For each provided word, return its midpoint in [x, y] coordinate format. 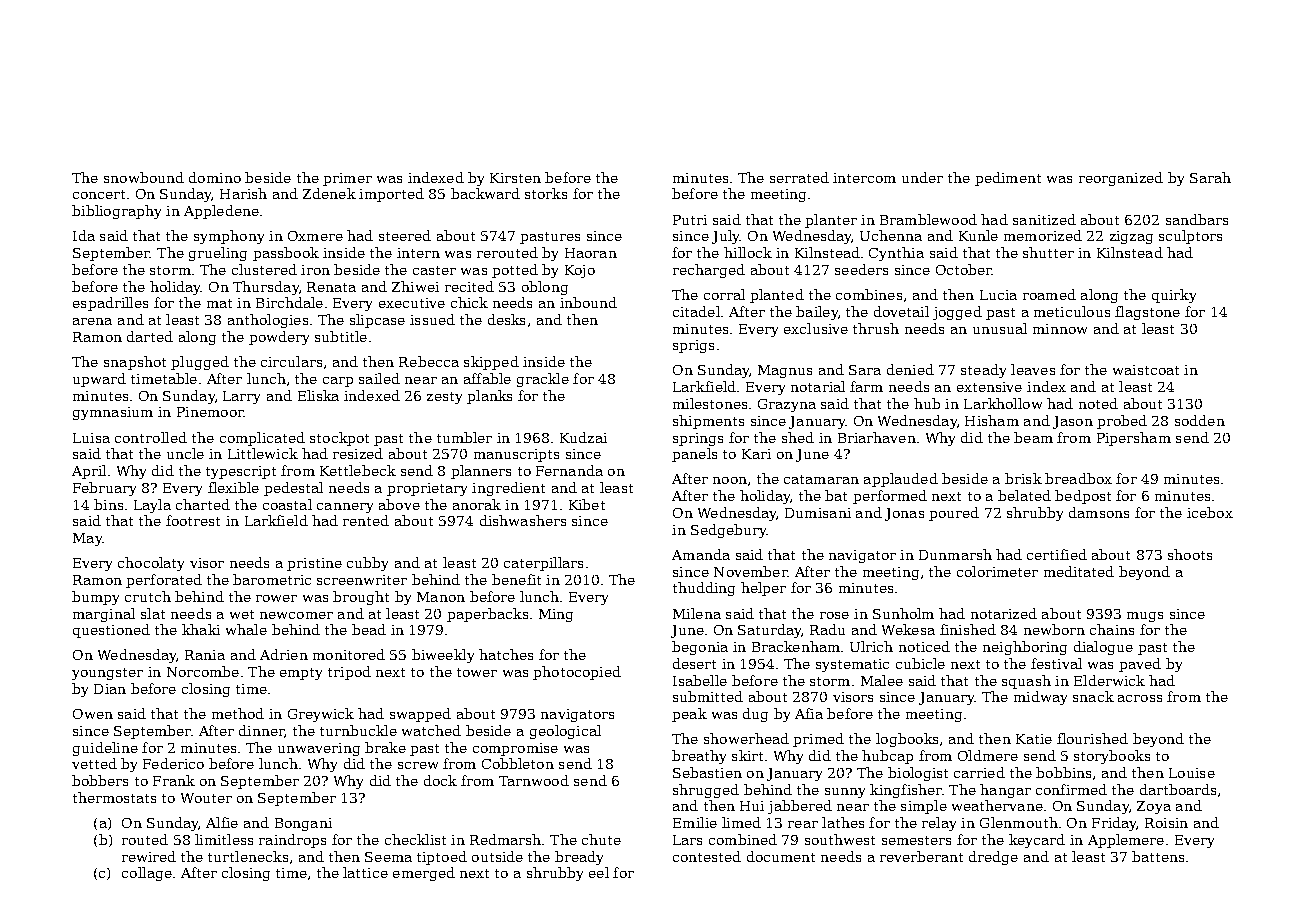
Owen [93, 714]
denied [910, 369]
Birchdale [289, 302]
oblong [545, 288]
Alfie [222, 822]
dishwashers [523, 520]
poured [954, 514]
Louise [1192, 773]
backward [485, 193]
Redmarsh [505, 839]
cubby [367, 564]
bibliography [116, 212]
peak [689, 715]
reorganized [1121, 179]
